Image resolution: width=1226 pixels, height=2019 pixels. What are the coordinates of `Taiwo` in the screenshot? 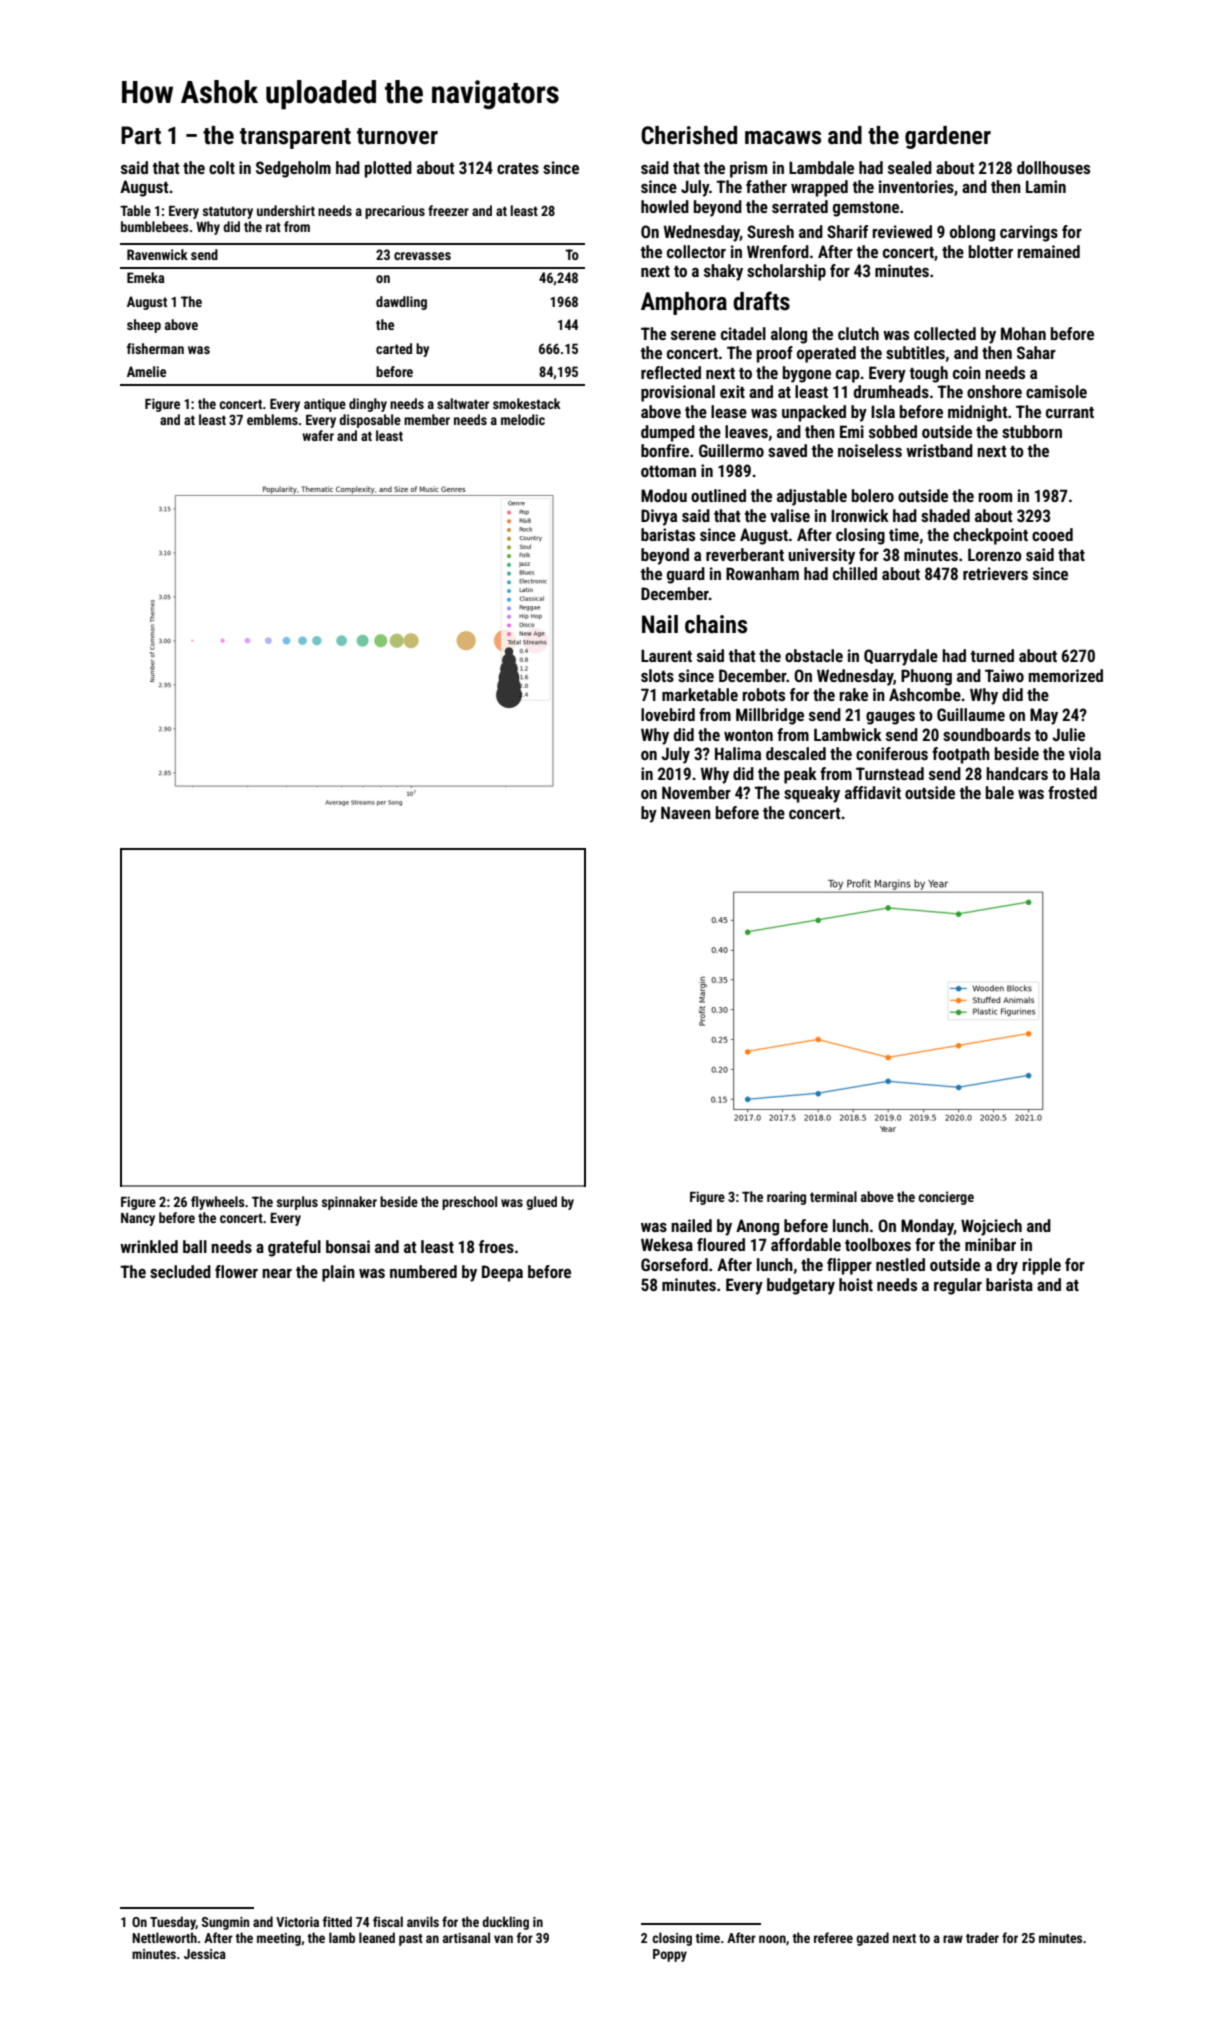 It's located at (1004, 675).
